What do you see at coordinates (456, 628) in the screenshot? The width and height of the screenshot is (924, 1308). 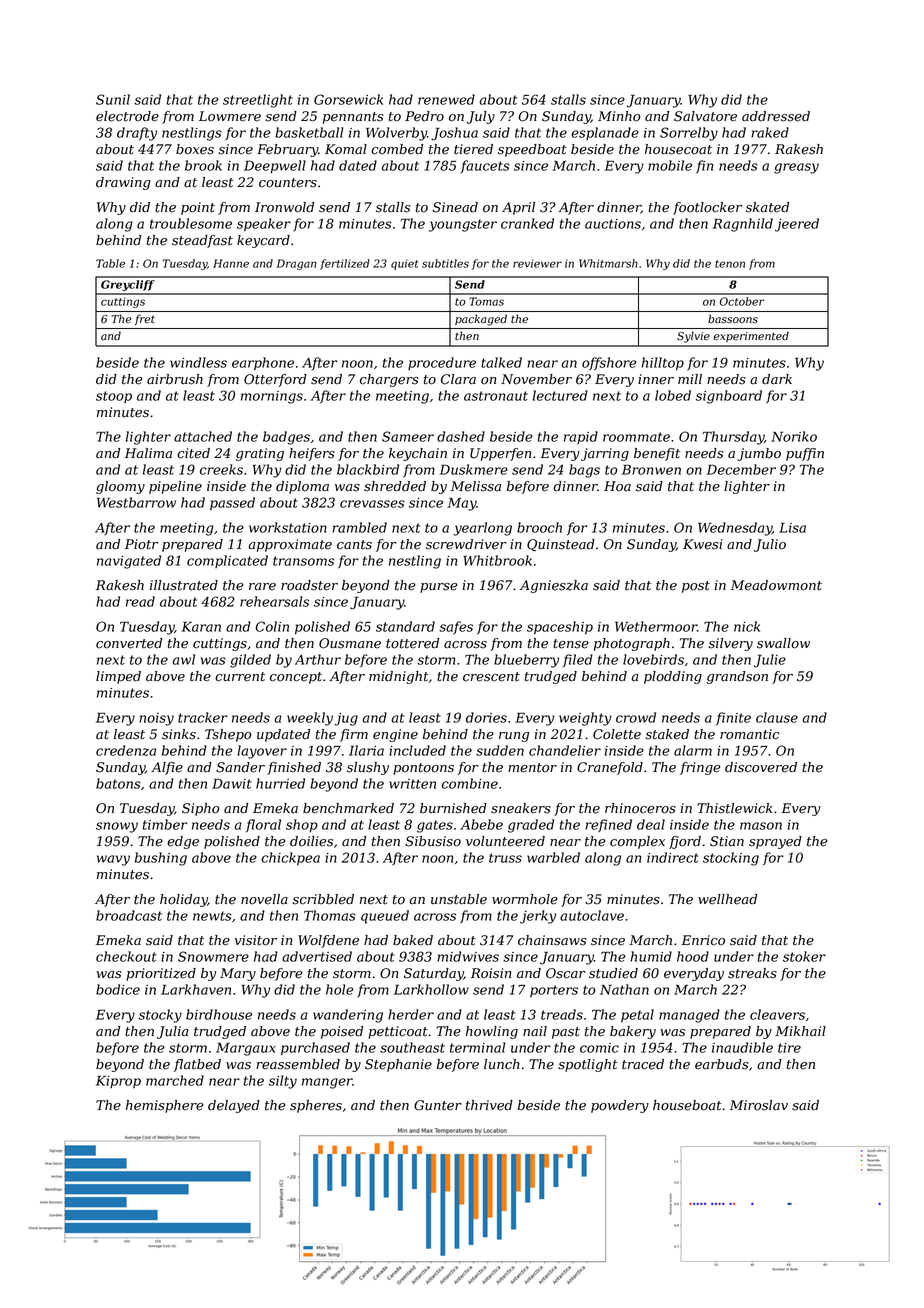 I see `safes` at bounding box center [456, 628].
